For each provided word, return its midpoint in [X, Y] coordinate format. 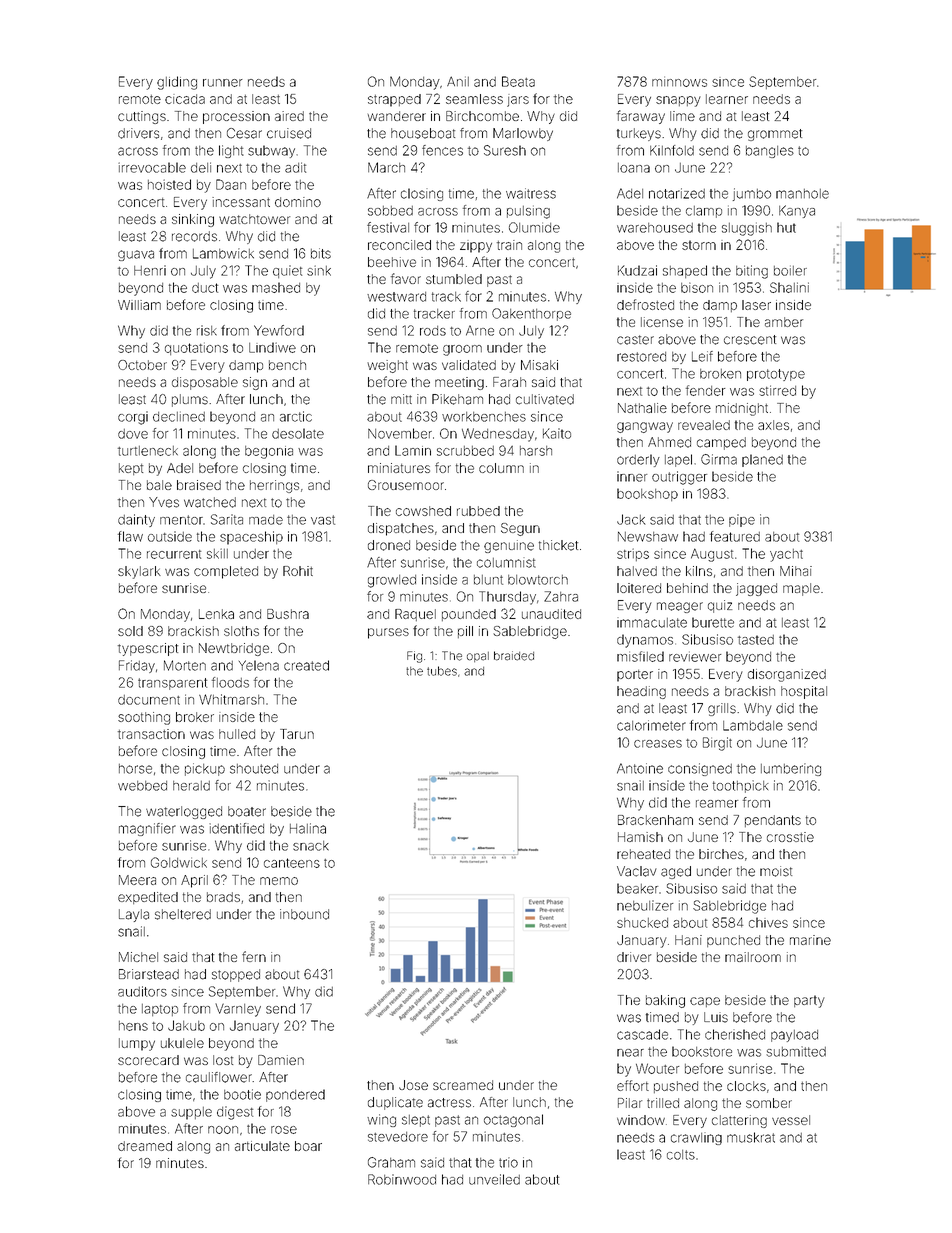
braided [514, 656]
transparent [172, 684]
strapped [394, 100]
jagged [756, 589]
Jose [413, 1085]
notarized [677, 193]
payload [794, 1036]
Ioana [634, 168]
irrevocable [152, 167]
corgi [133, 418]
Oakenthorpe [531, 314]
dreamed [145, 1146]
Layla [134, 915]
